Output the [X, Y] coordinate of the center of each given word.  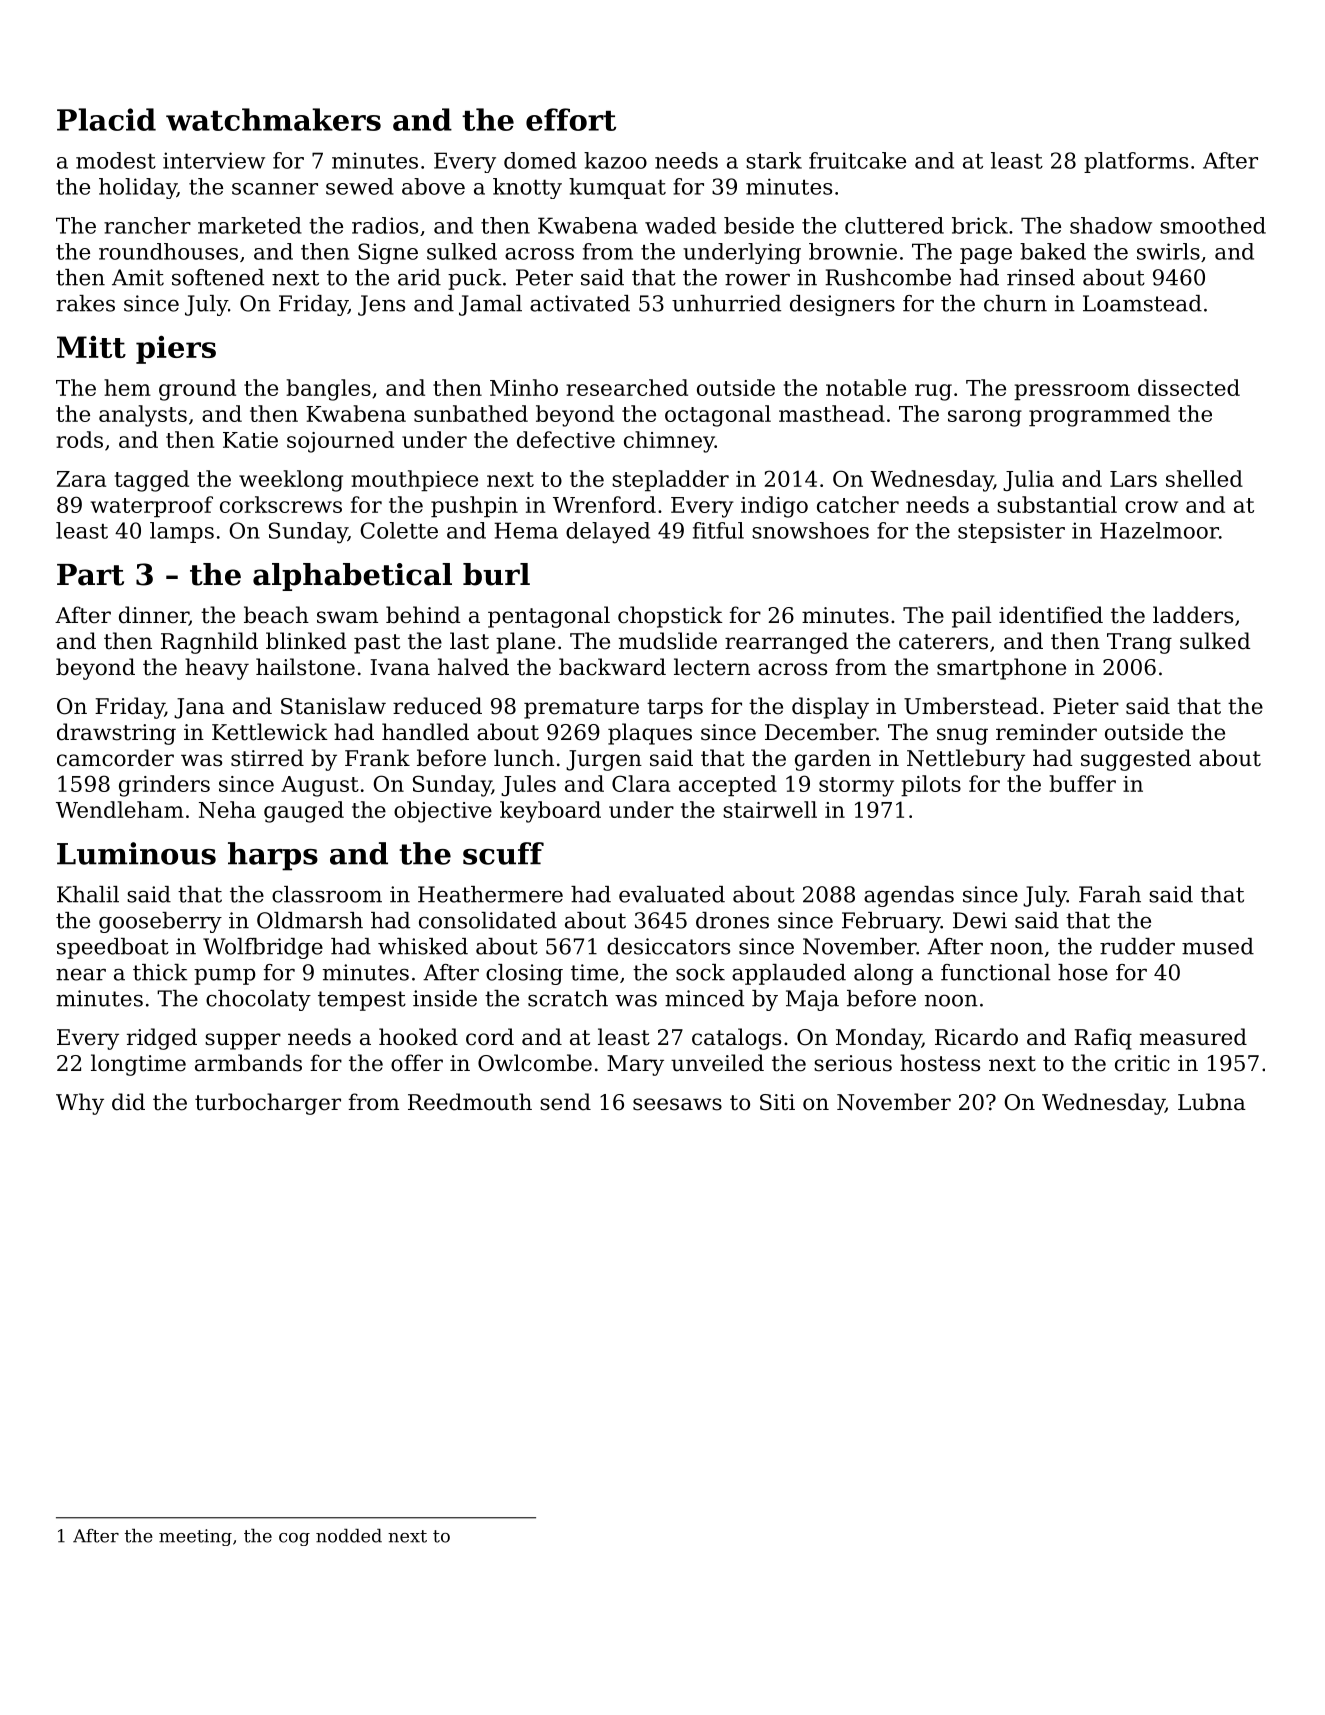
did [128, 1102]
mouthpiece [414, 481]
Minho [524, 387]
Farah [1110, 894]
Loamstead [1142, 303]
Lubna [1212, 1102]
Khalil [88, 894]
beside [759, 225]
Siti [777, 1102]
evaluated [672, 894]
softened [218, 277]
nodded [349, 1536]
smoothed [1213, 225]
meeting [195, 1537]
